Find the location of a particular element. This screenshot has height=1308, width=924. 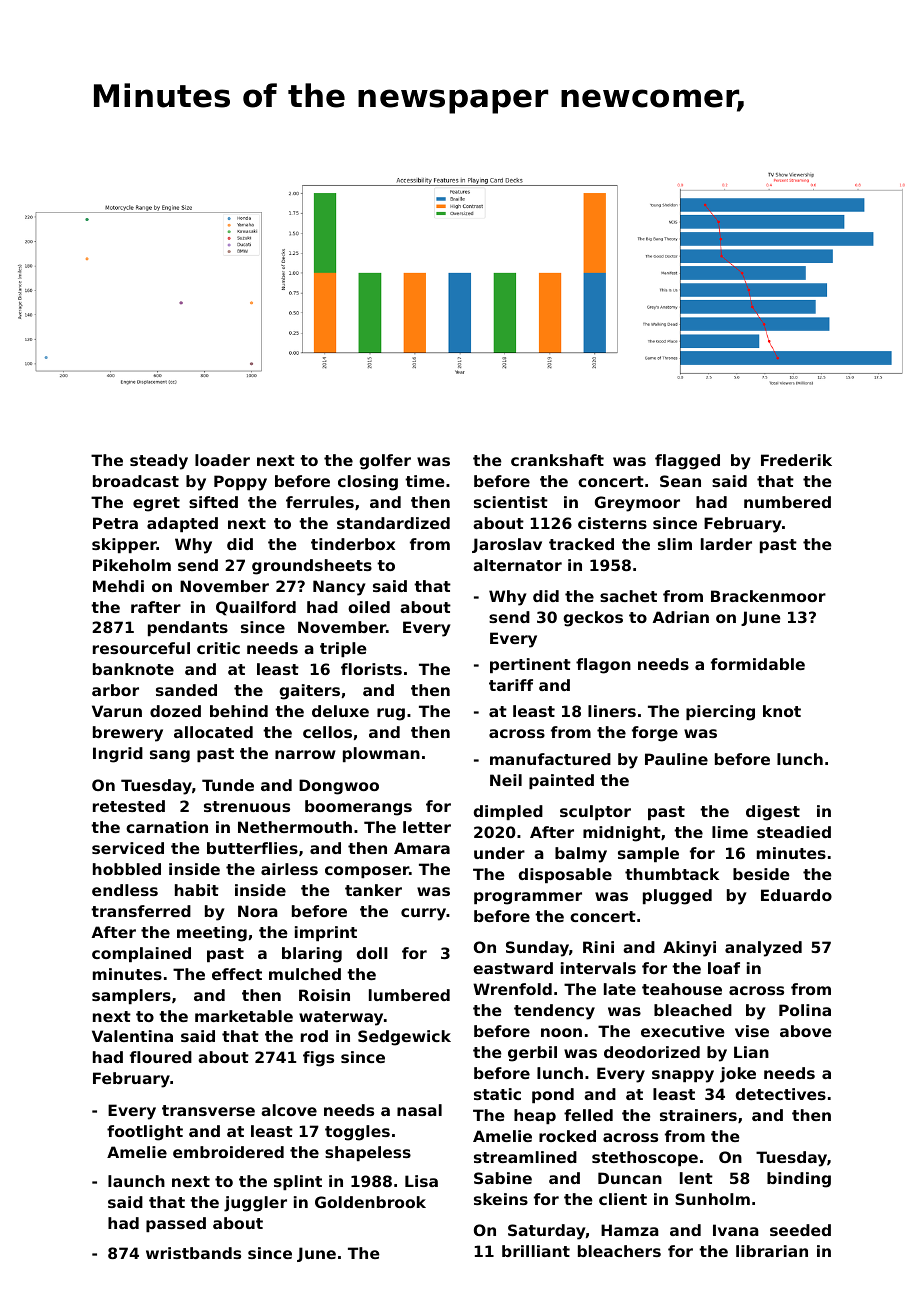

florists is located at coordinates (371, 669).
